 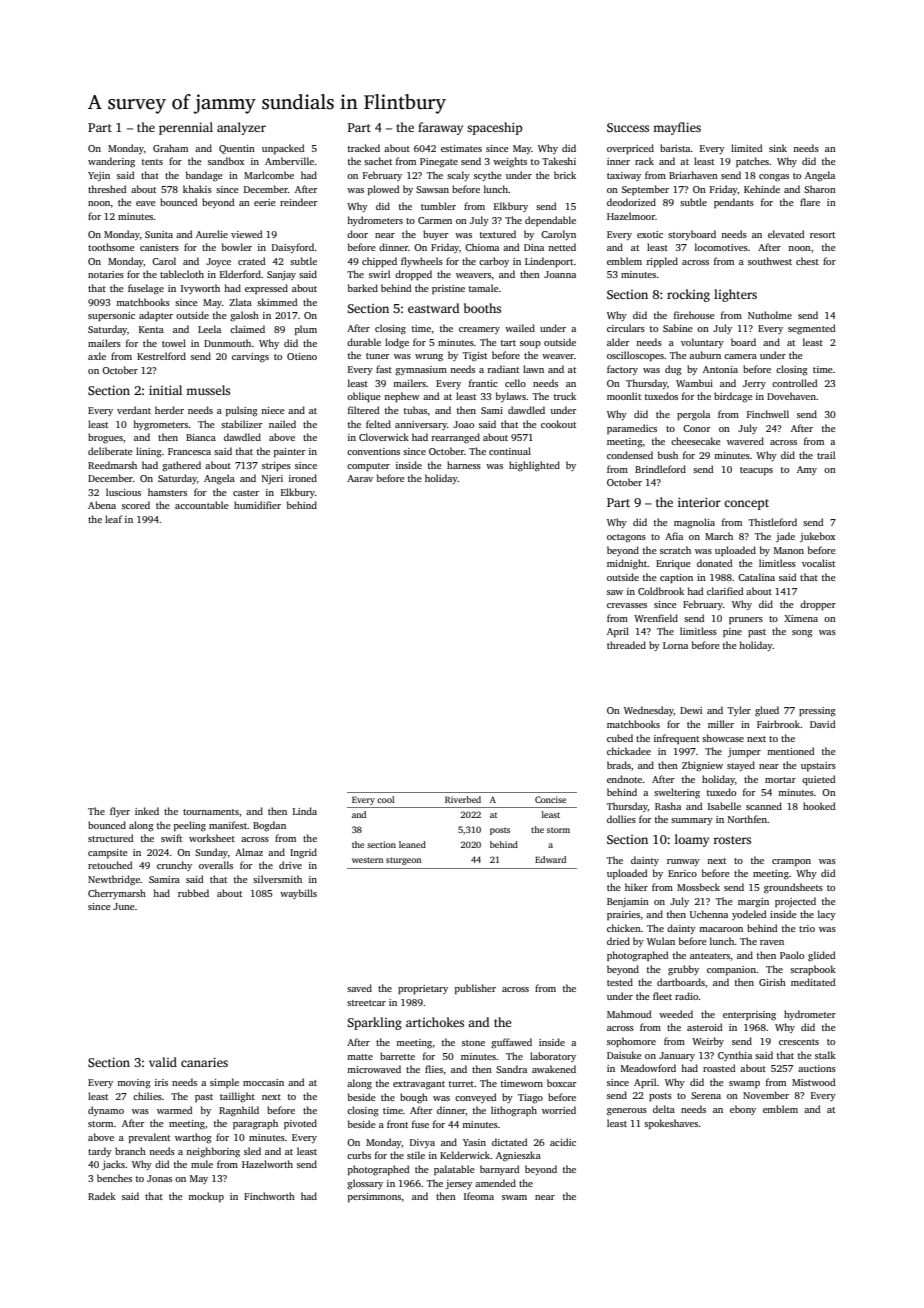 I want to click on locomotives, so click(x=721, y=247).
